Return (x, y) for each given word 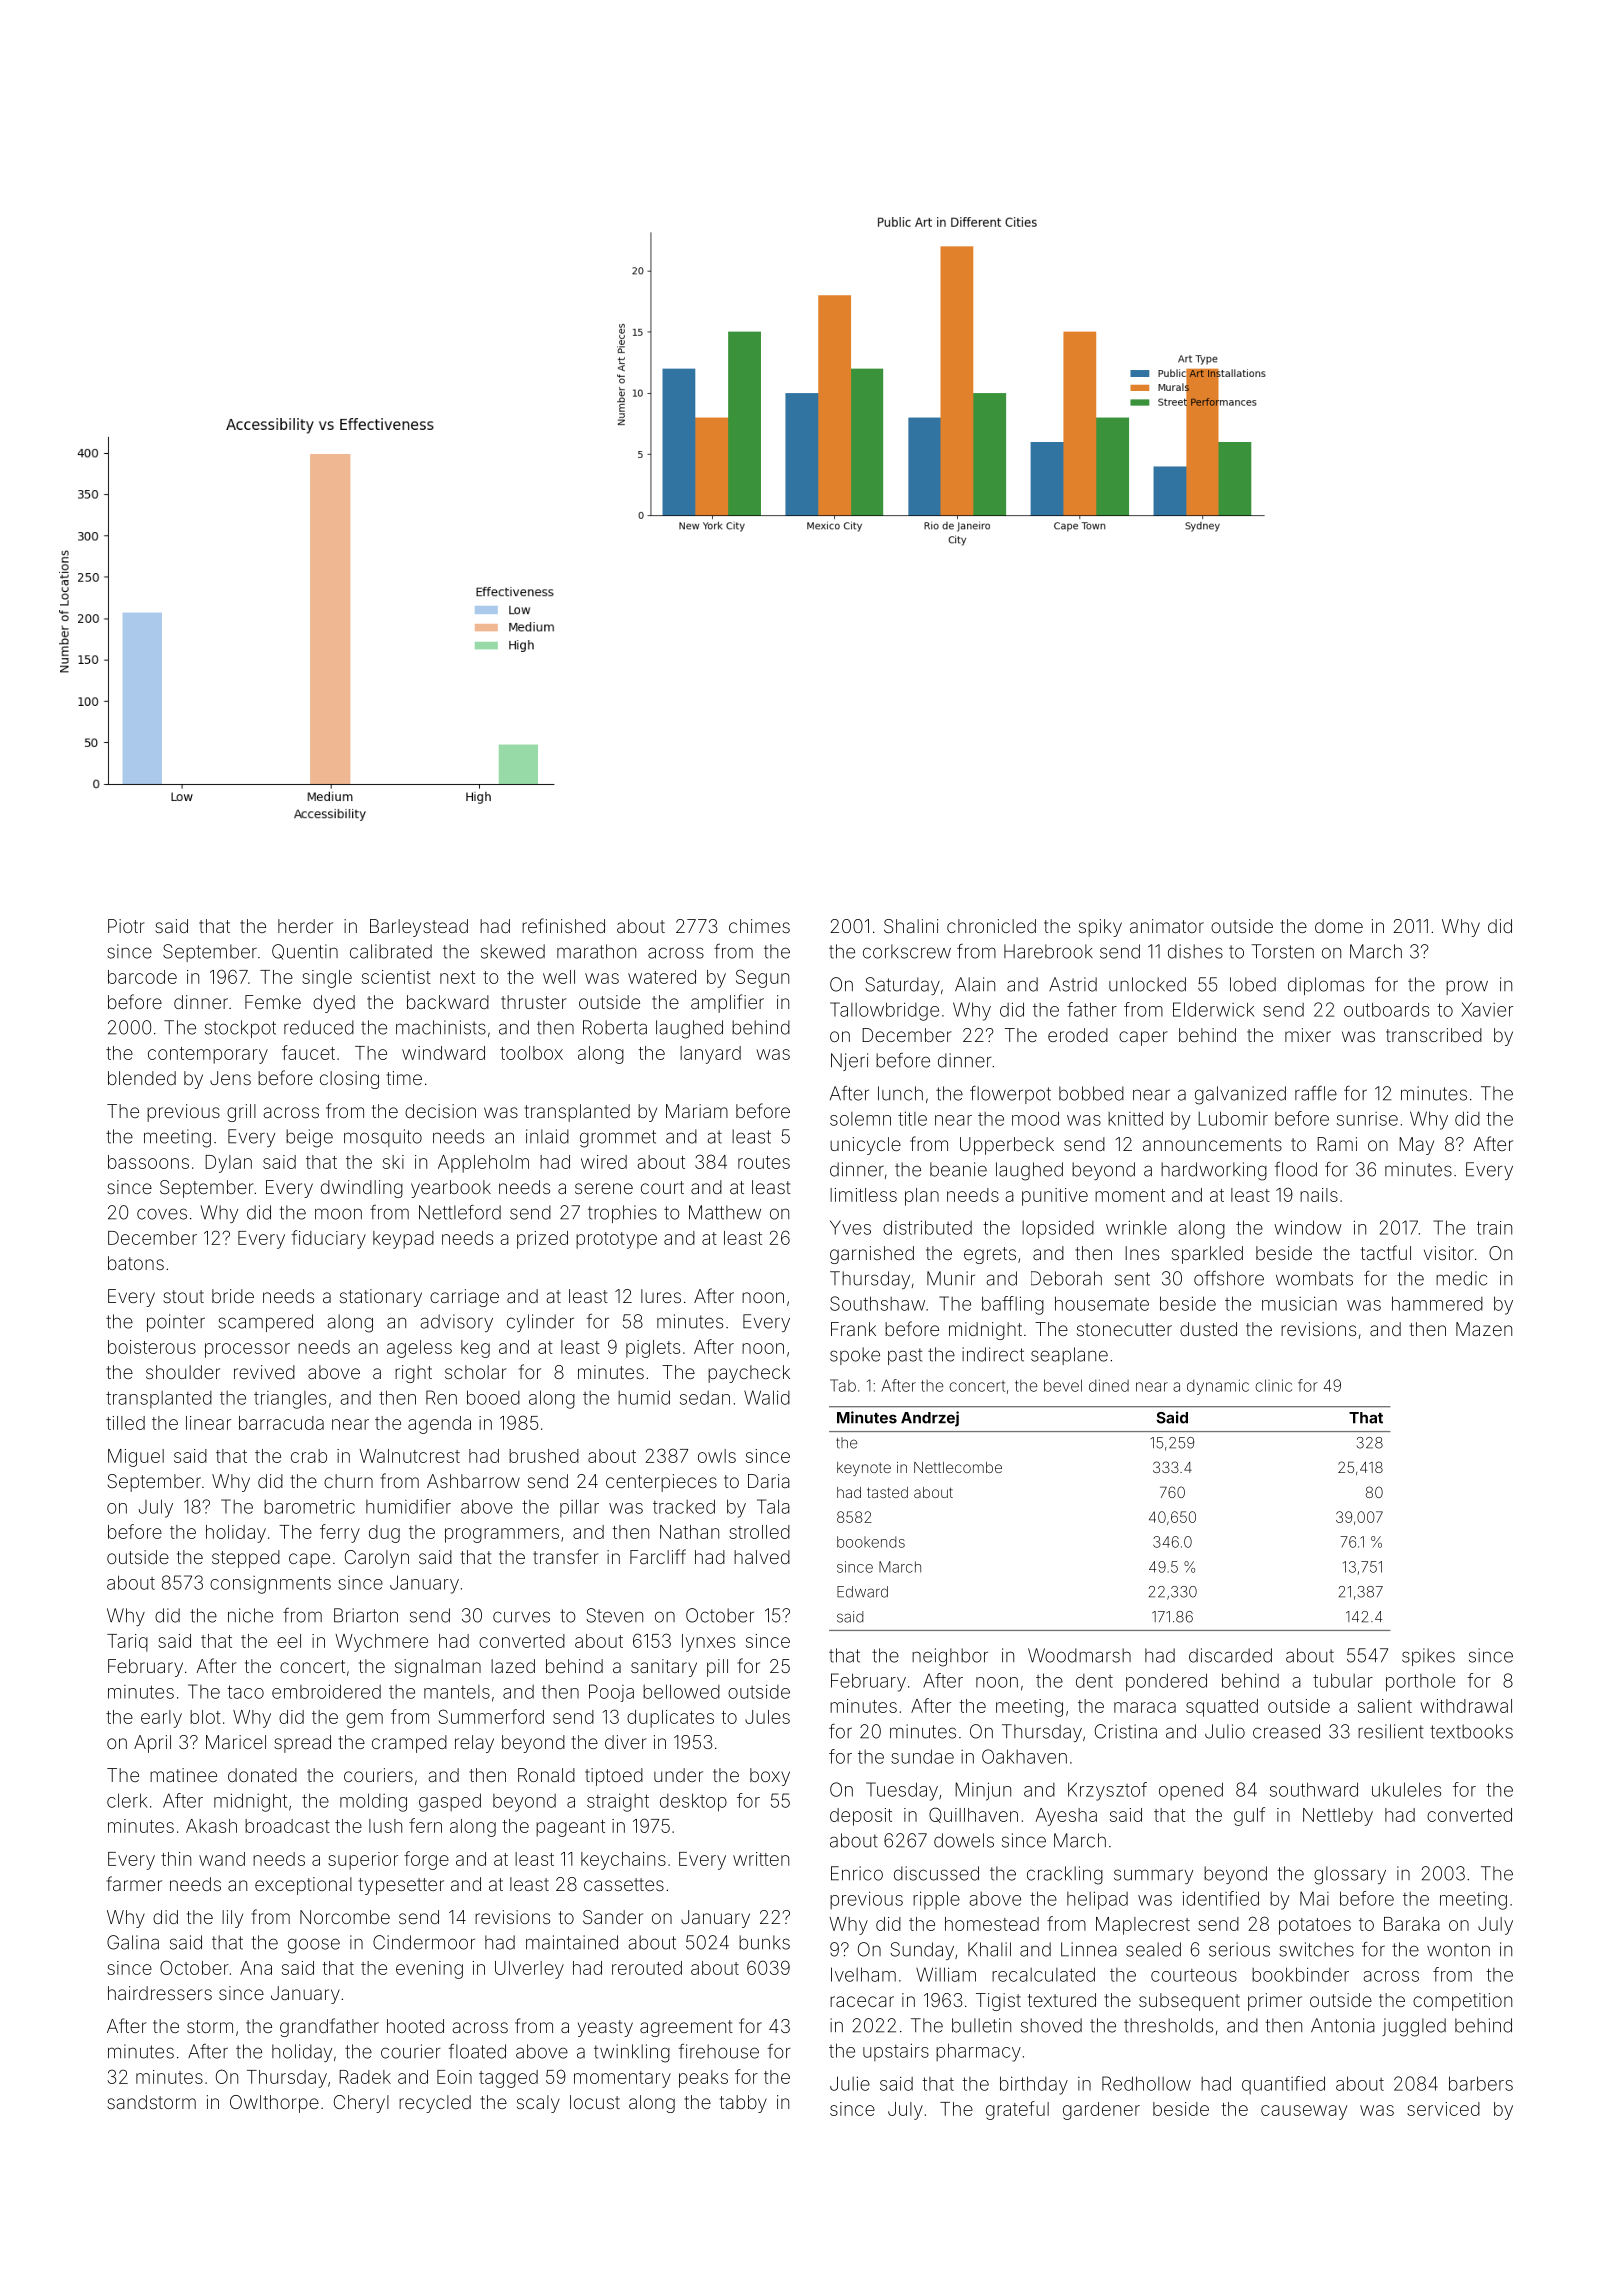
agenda (439, 1425)
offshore (1229, 1278)
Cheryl (361, 2104)
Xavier (1487, 1009)
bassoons (148, 1162)
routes (764, 1162)
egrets (990, 1255)
